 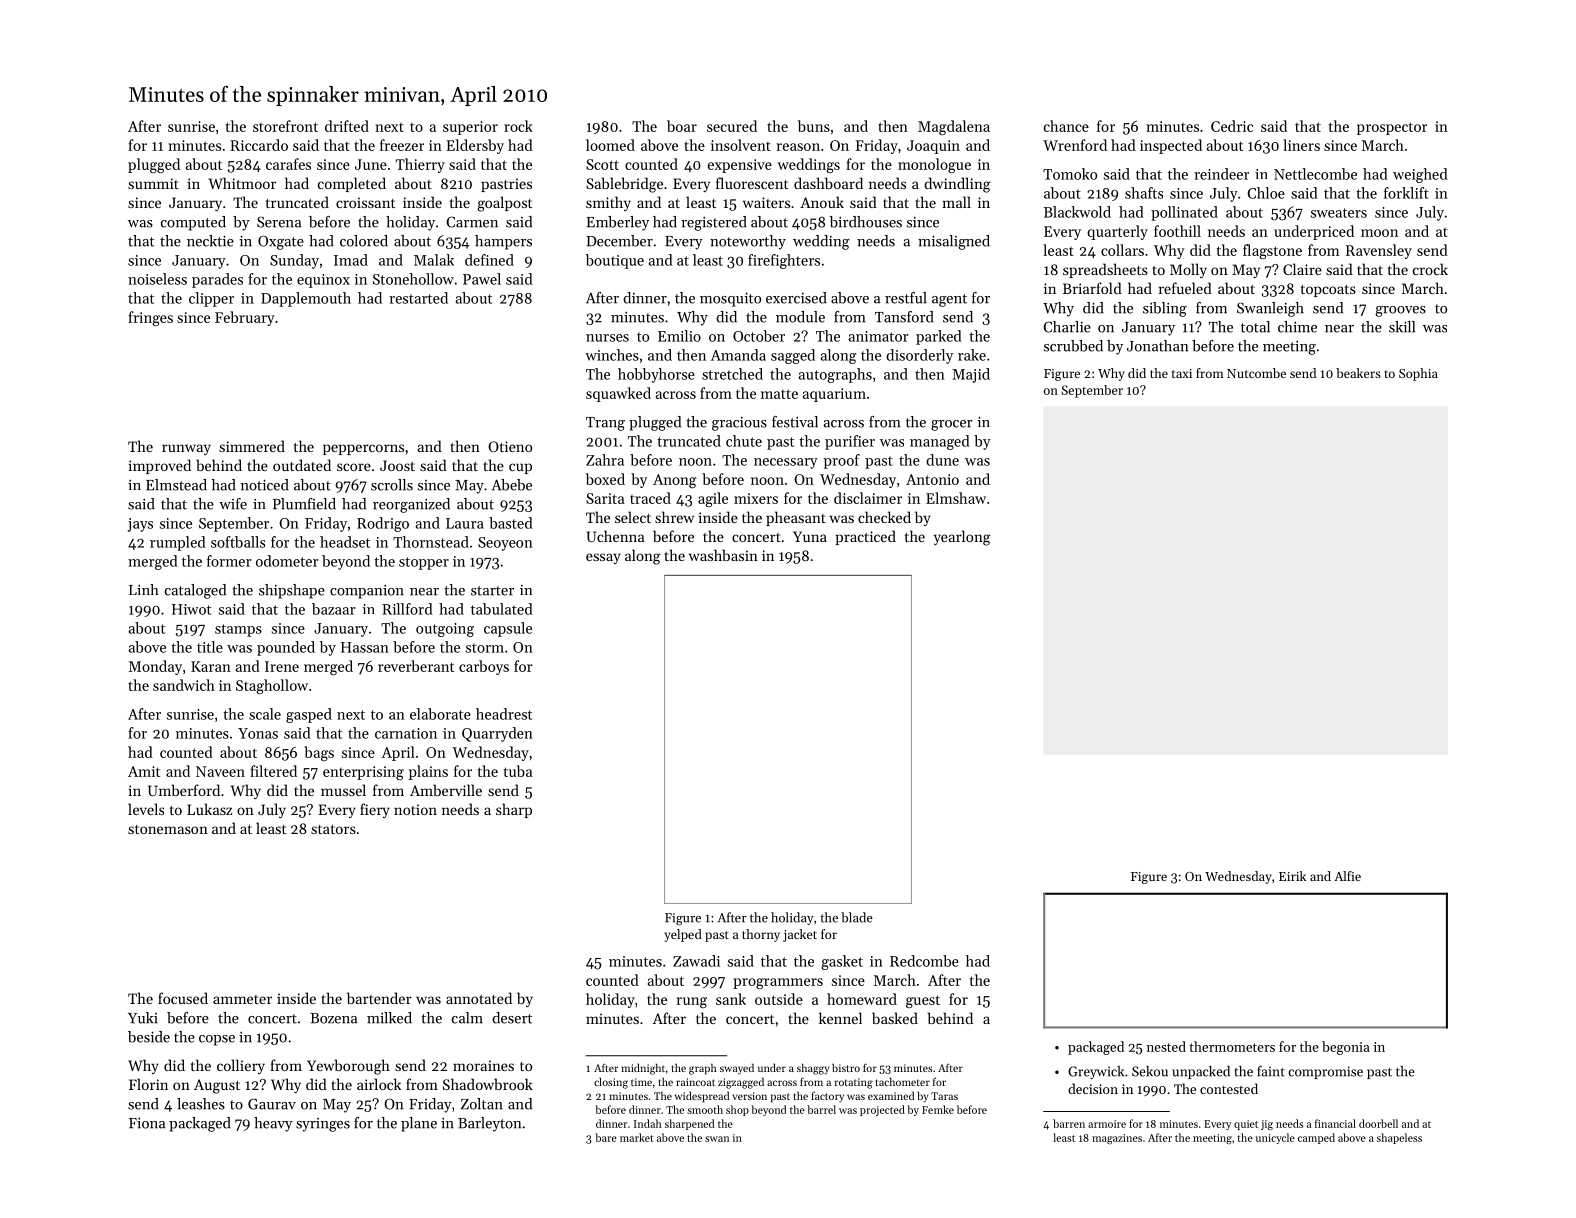 What do you see at coordinates (1157, 346) in the screenshot?
I see `Jonathan` at bounding box center [1157, 346].
